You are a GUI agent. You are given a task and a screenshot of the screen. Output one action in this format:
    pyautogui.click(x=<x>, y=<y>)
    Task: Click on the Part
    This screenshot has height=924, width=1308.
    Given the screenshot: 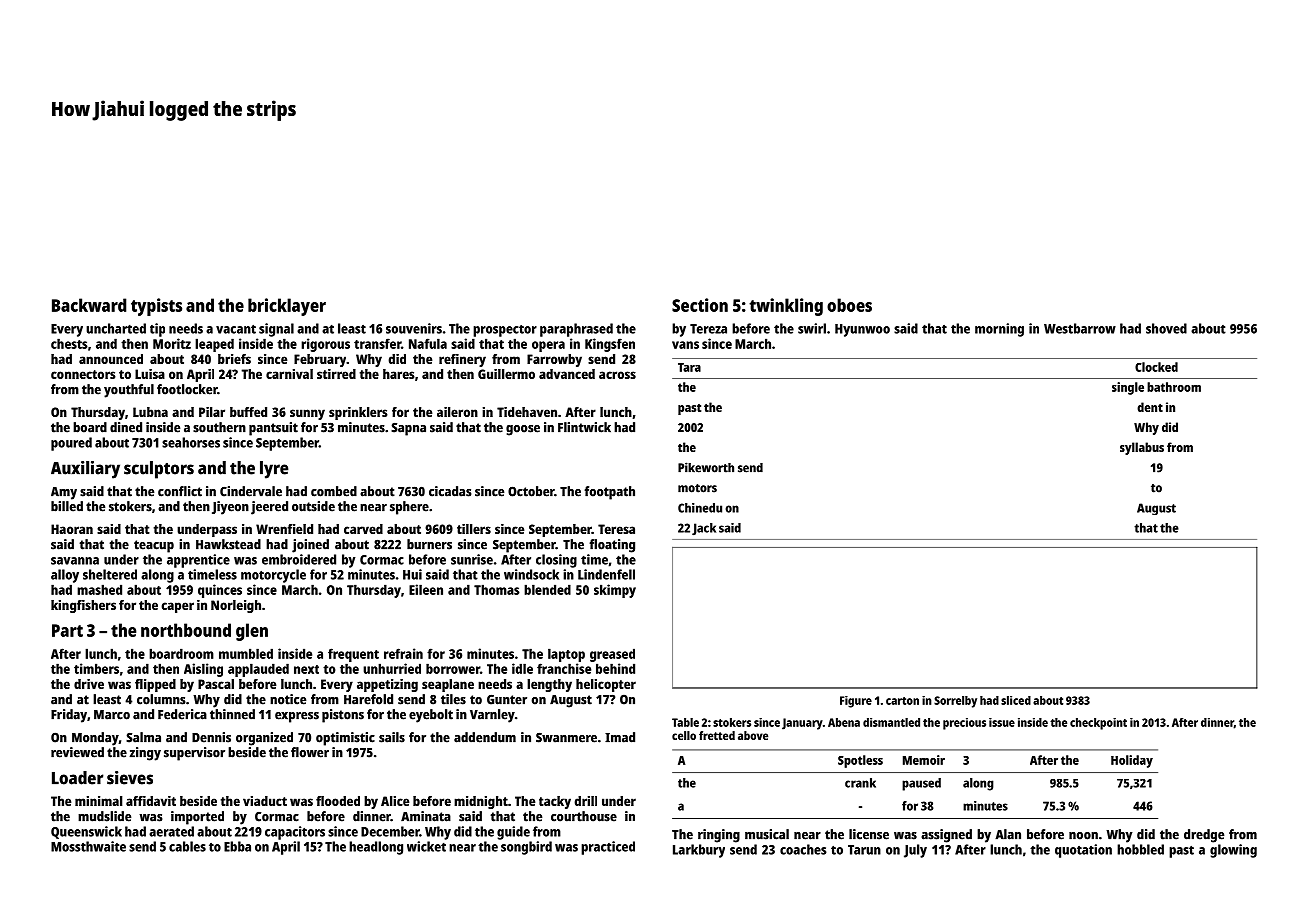 What is the action you would take?
    pyautogui.click(x=67, y=630)
